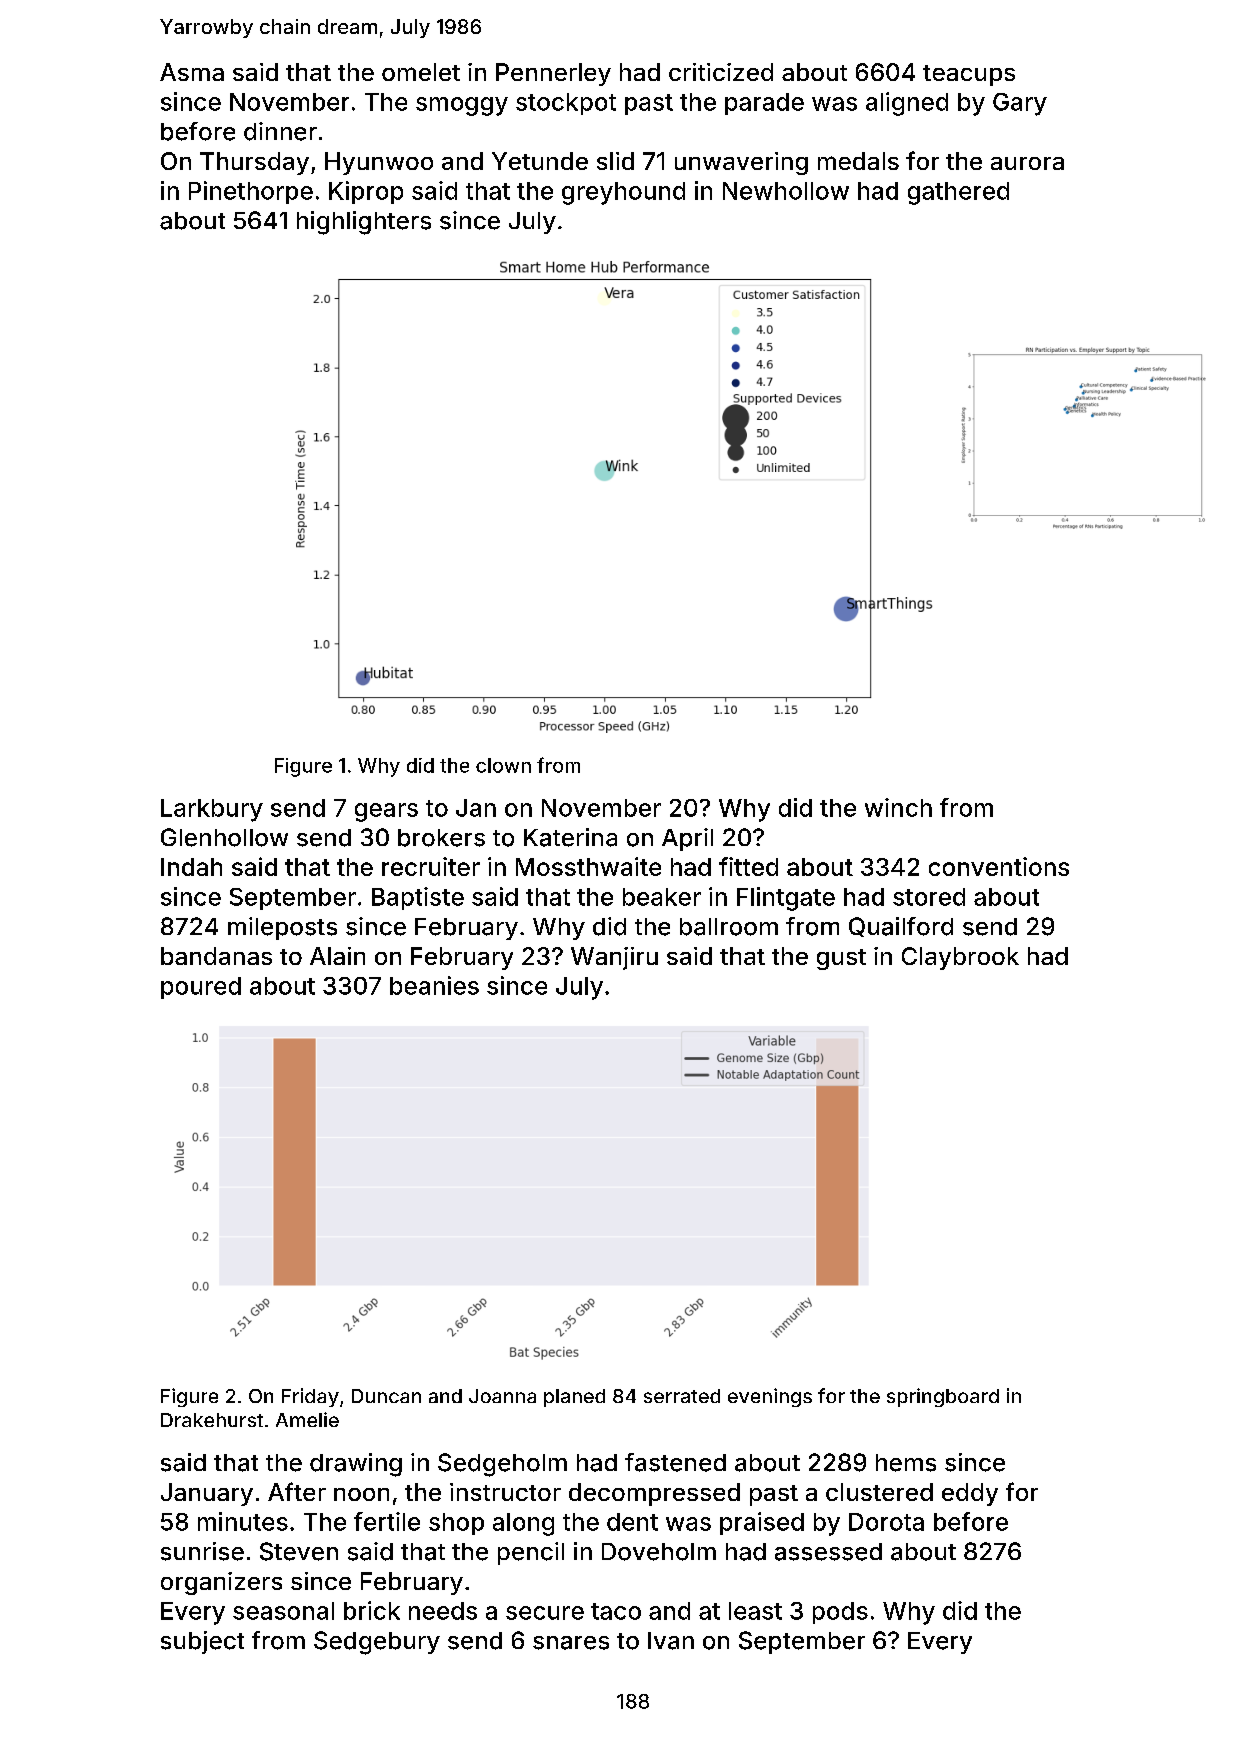 The width and height of the page is (1233, 1743). Describe the element at coordinates (721, 72) in the page. I see `criticized` at that location.
